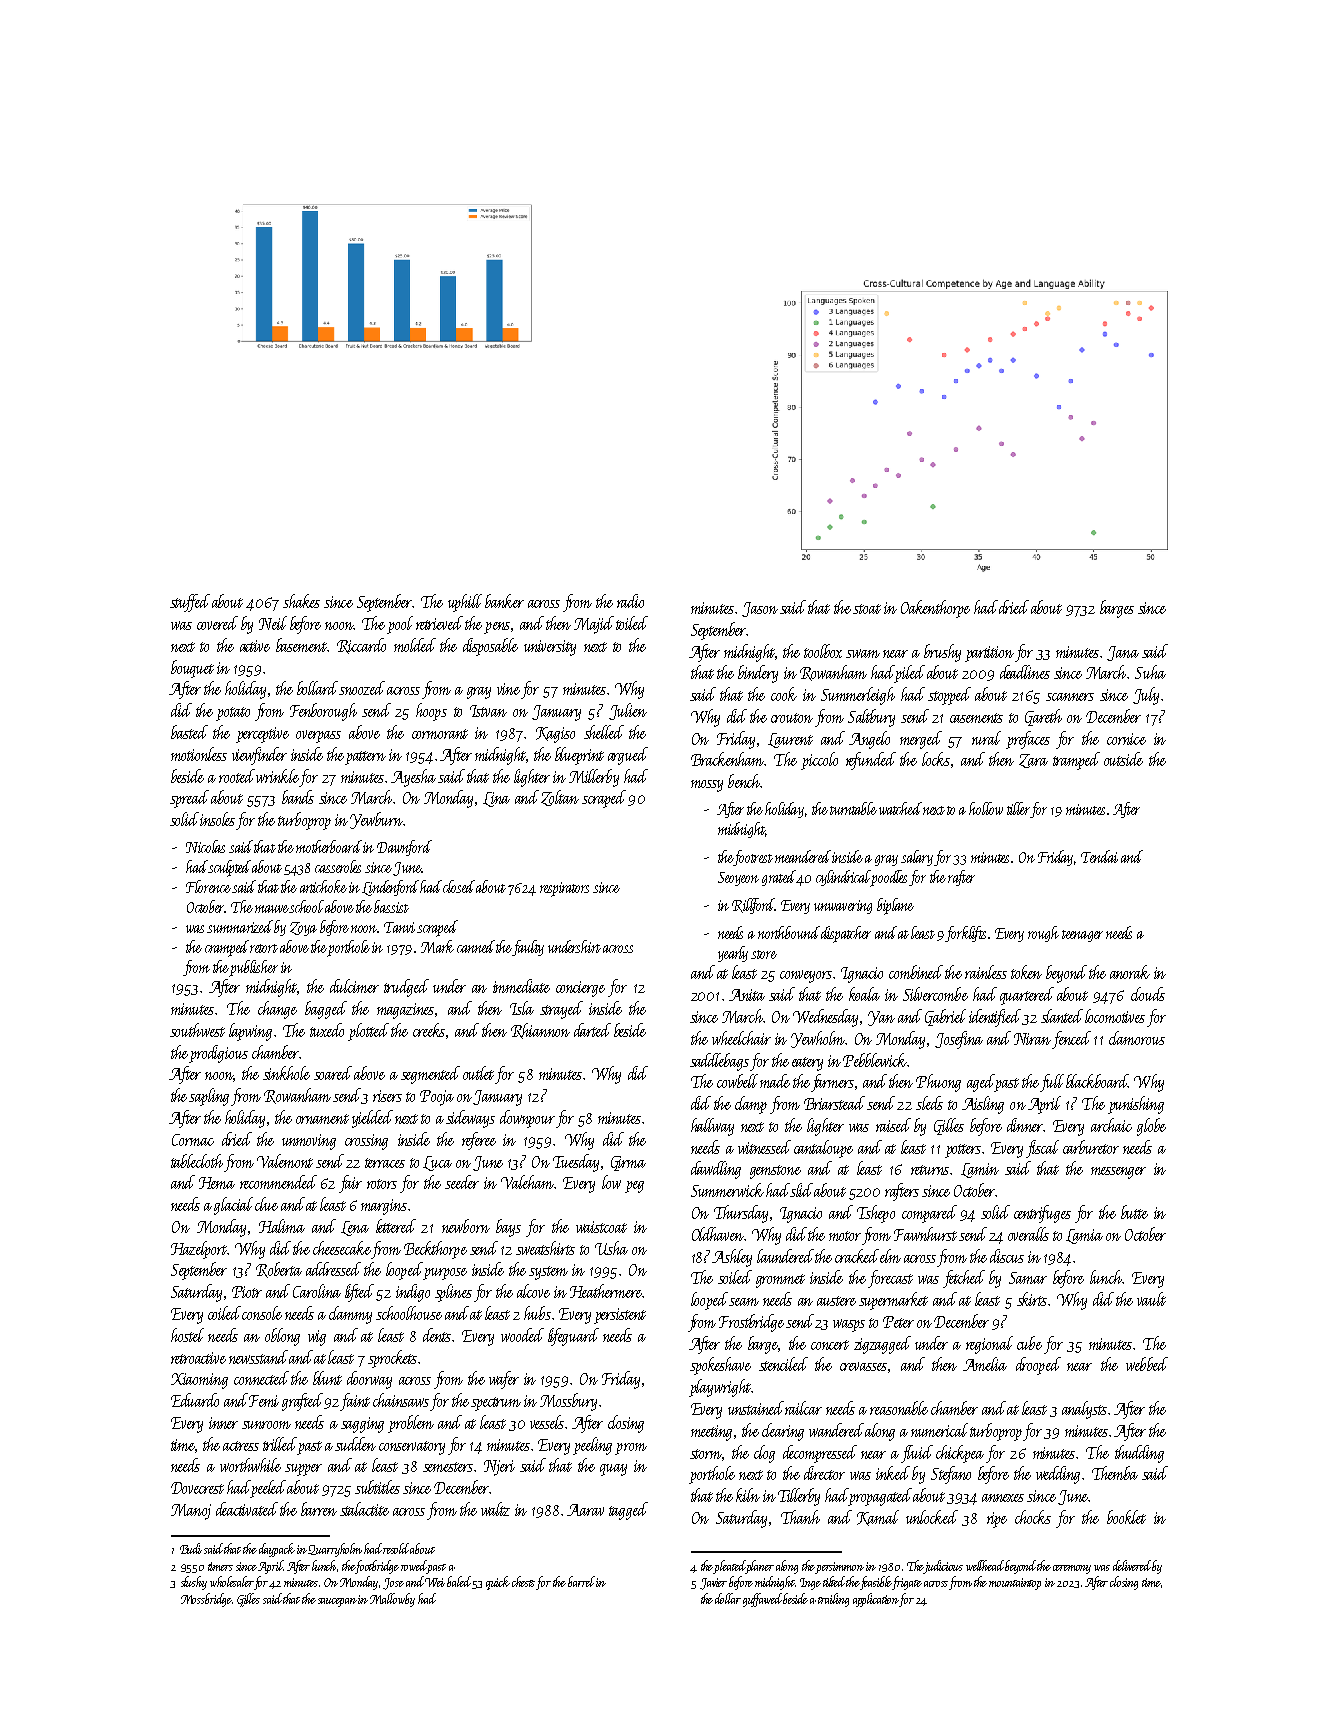 This screenshot has height=1729, width=1336. I want to click on bindery, so click(758, 674).
